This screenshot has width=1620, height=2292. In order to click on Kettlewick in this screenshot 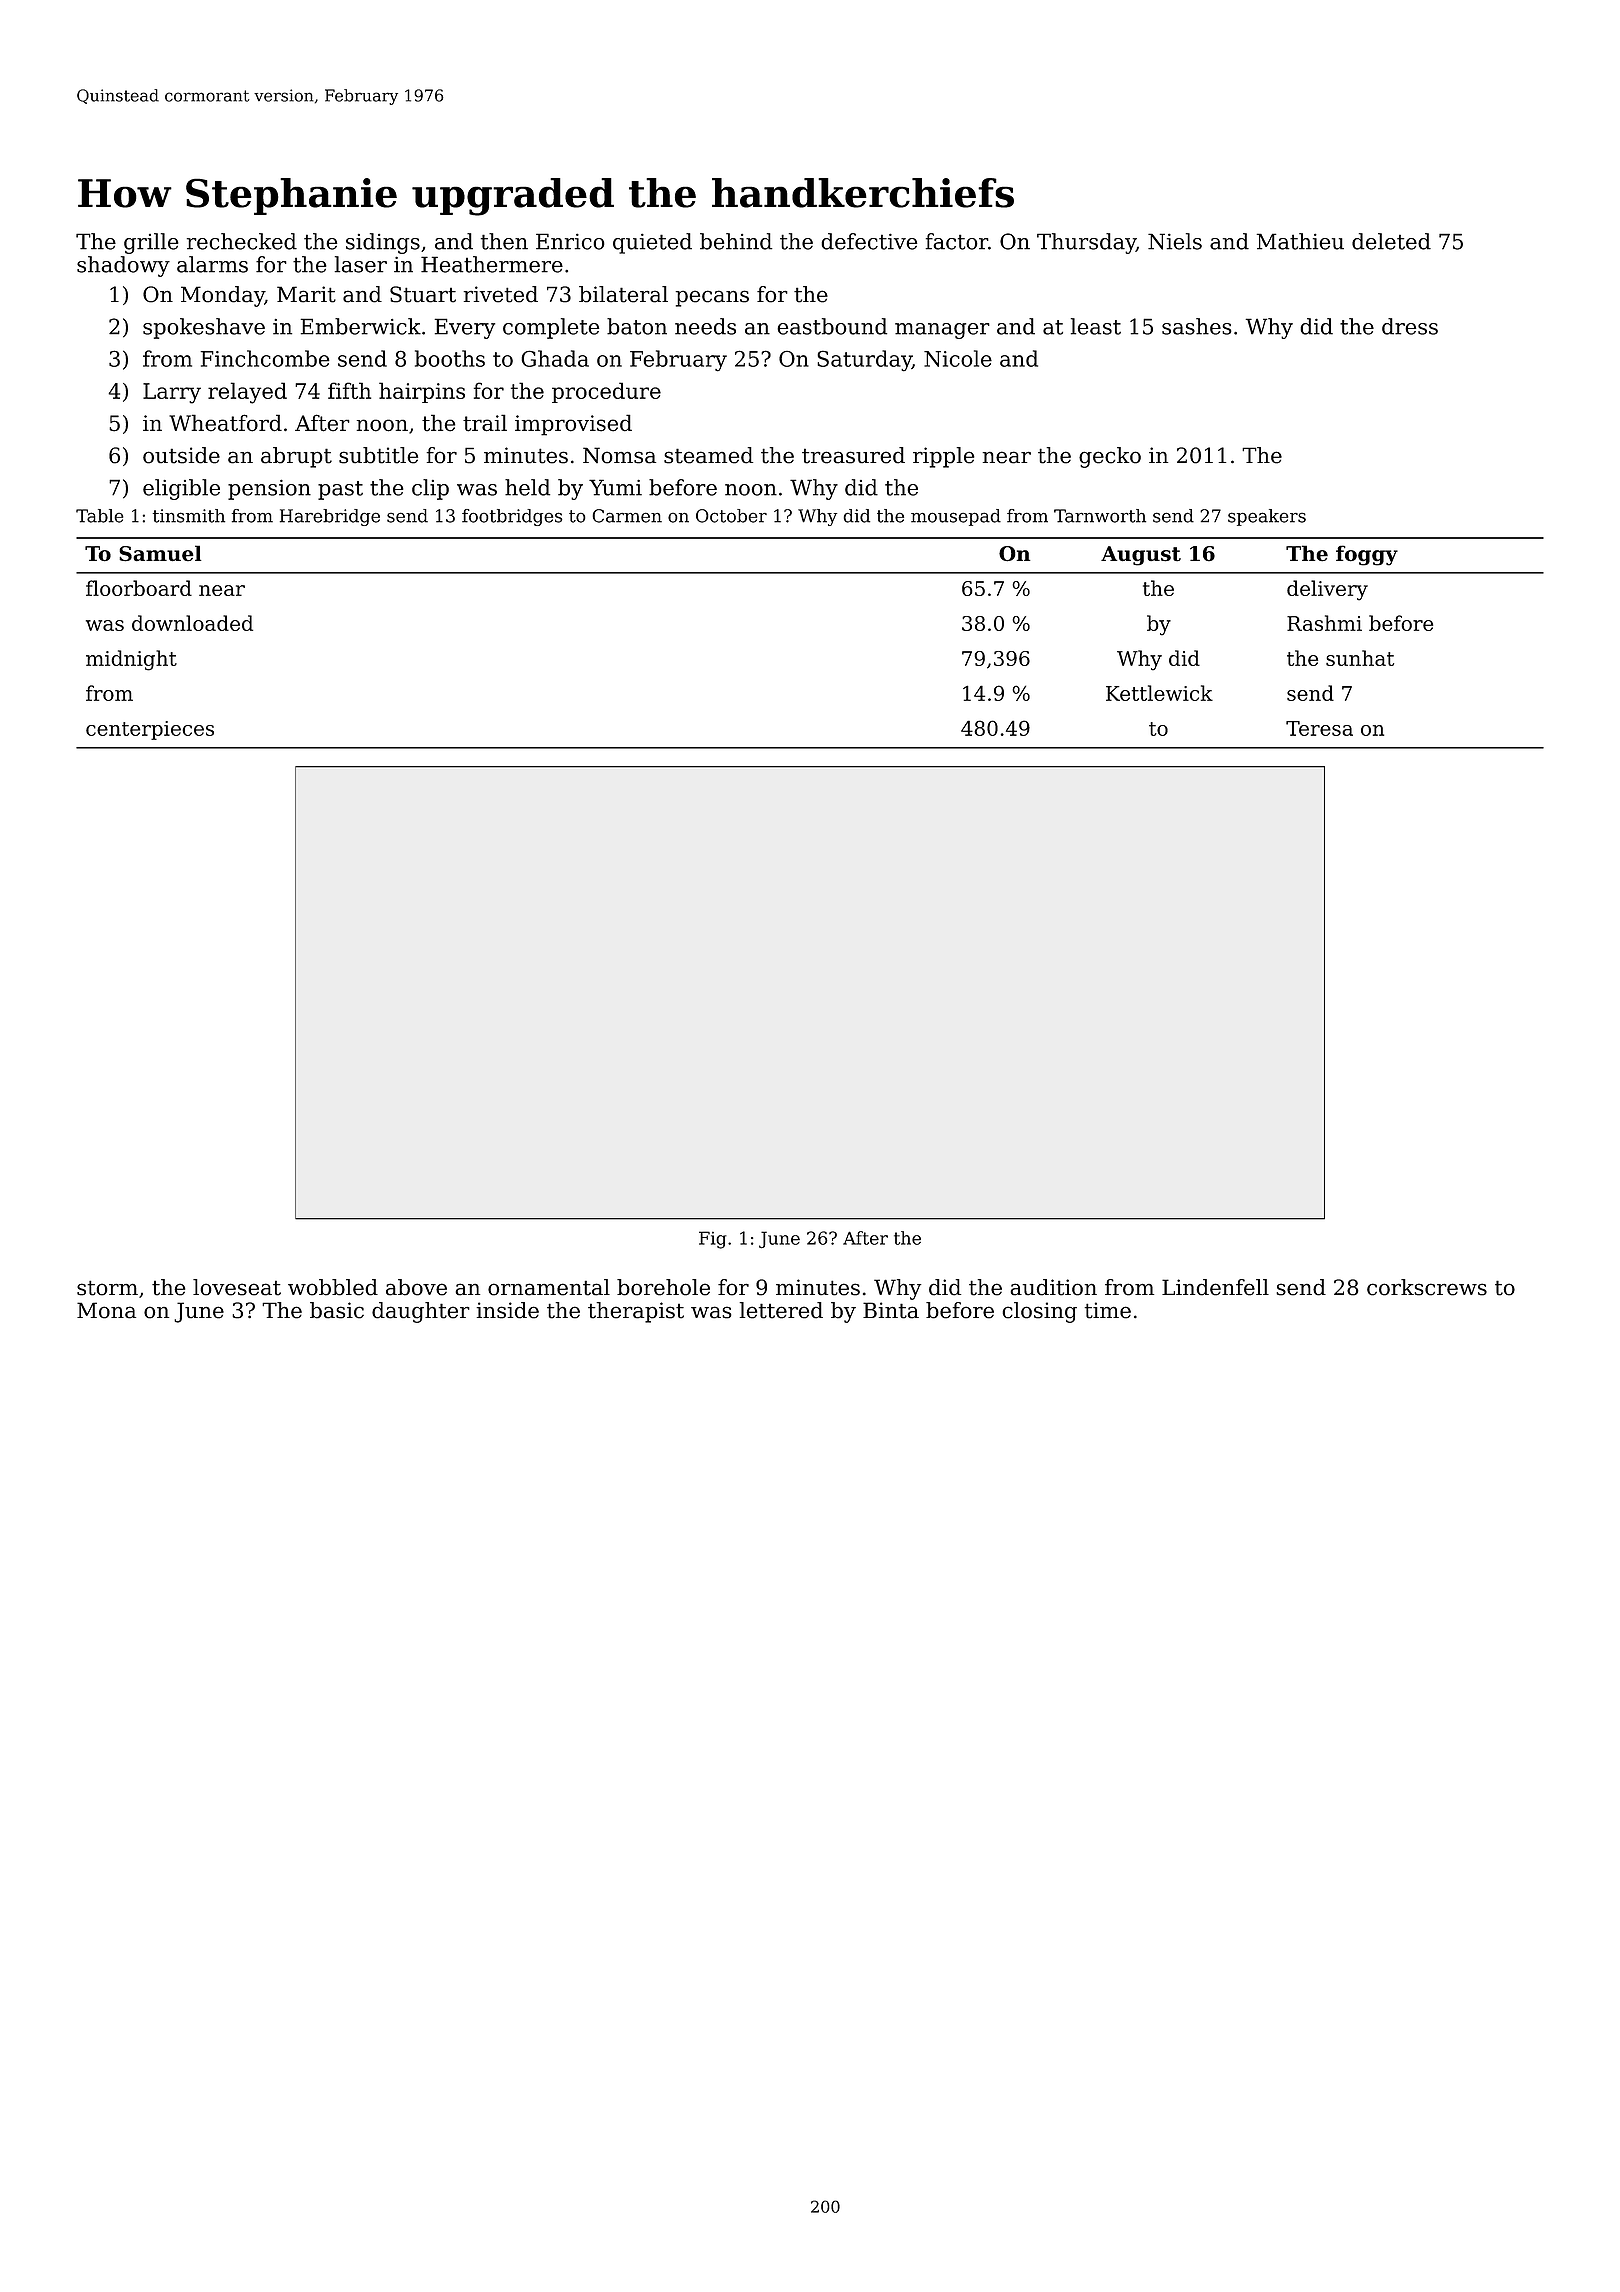, I will do `click(1159, 693)`.
